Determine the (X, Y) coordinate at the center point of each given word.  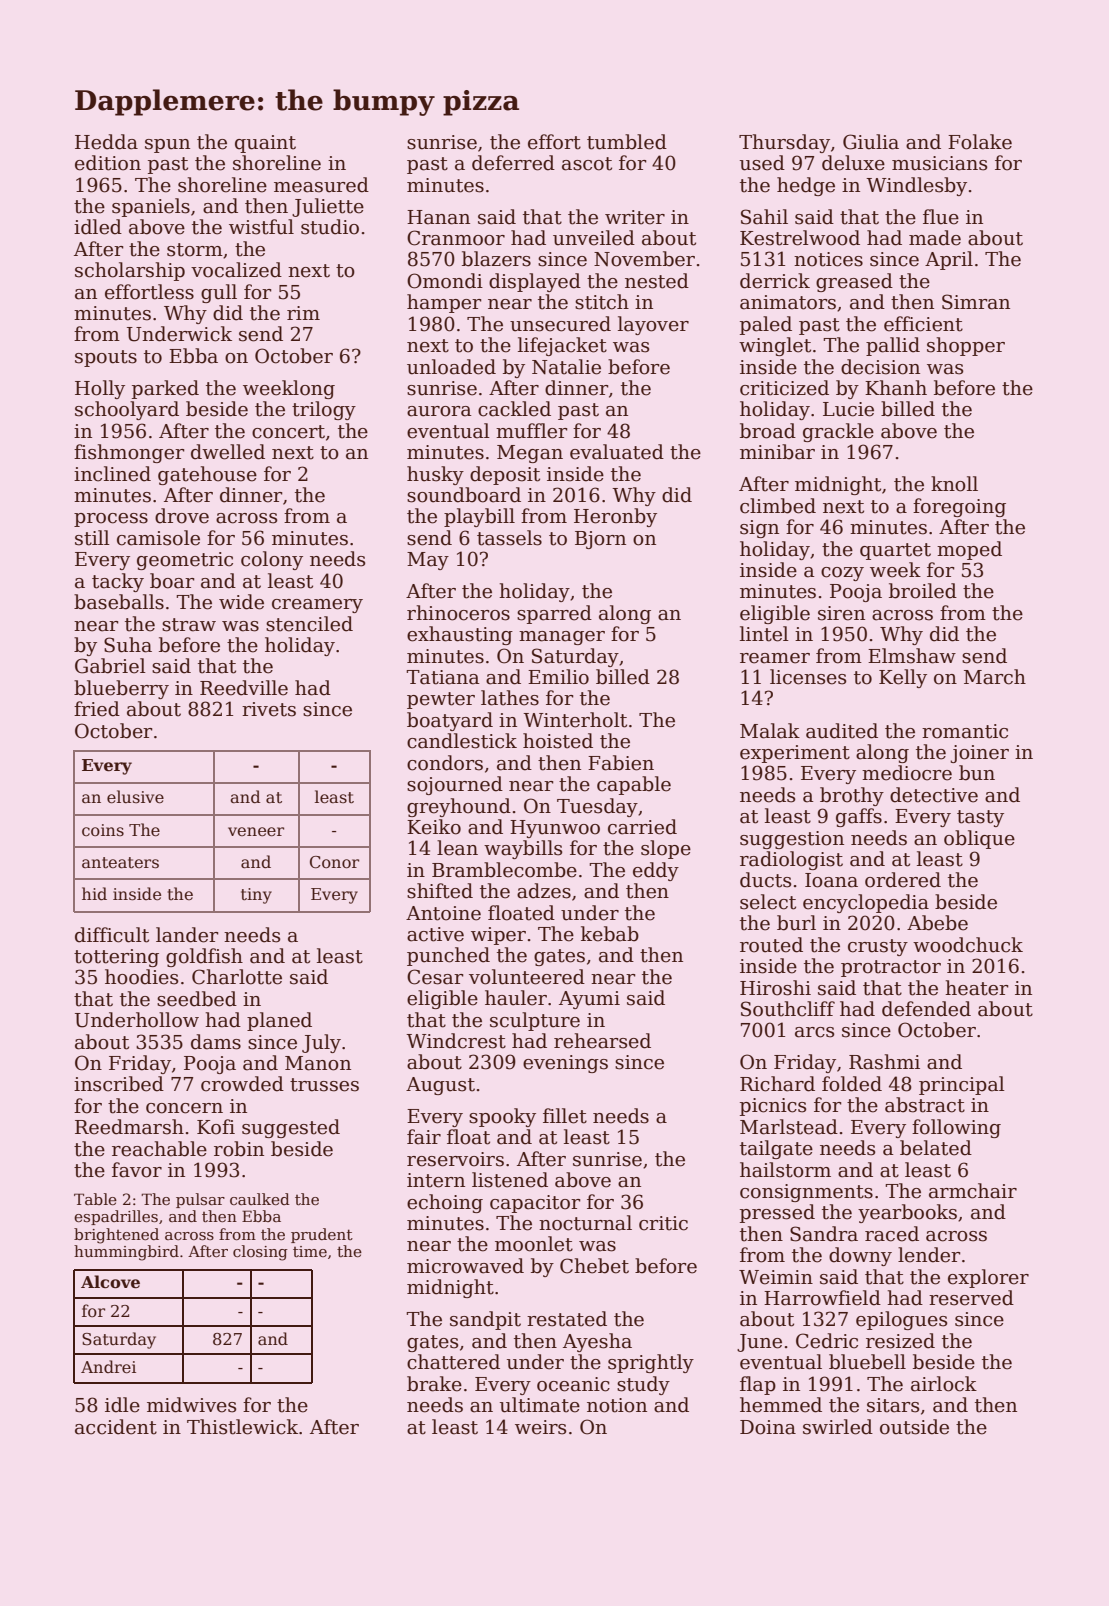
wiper (498, 936)
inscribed (119, 1084)
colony (272, 560)
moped (969, 550)
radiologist (791, 860)
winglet (775, 346)
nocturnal (585, 1223)
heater (976, 988)
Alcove (110, 1282)
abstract (925, 1105)
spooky (502, 1117)
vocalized (236, 270)
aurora (439, 411)
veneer (256, 832)
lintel (764, 634)
